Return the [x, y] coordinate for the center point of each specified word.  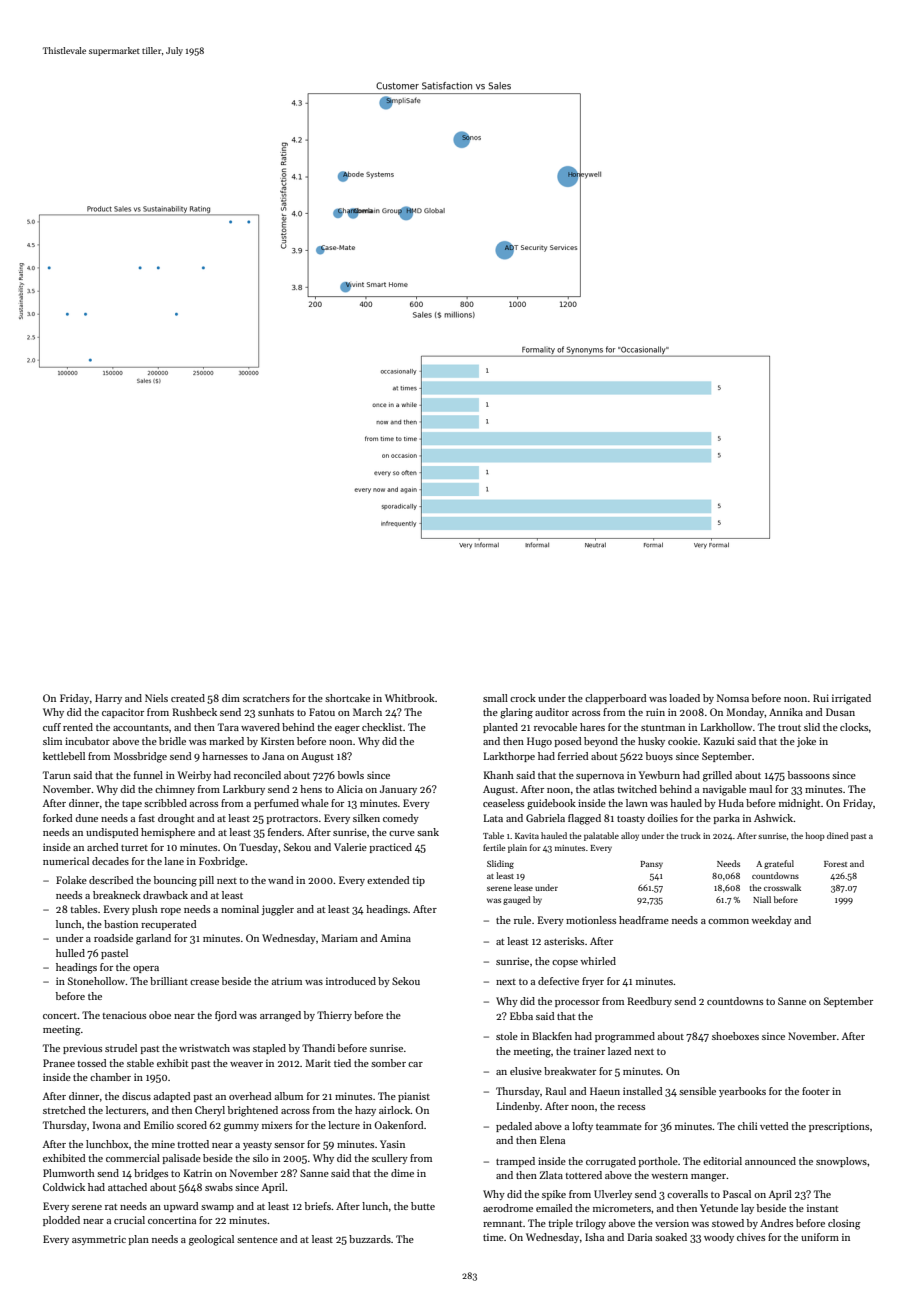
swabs [219, 1187]
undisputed [112, 833]
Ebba [521, 1016]
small [495, 698]
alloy [630, 836]
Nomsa [733, 698]
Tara [228, 727]
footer [816, 1091]
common [728, 921]
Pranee [59, 1063]
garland [153, 939]
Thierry [334, 1016]
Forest [835, 864]
